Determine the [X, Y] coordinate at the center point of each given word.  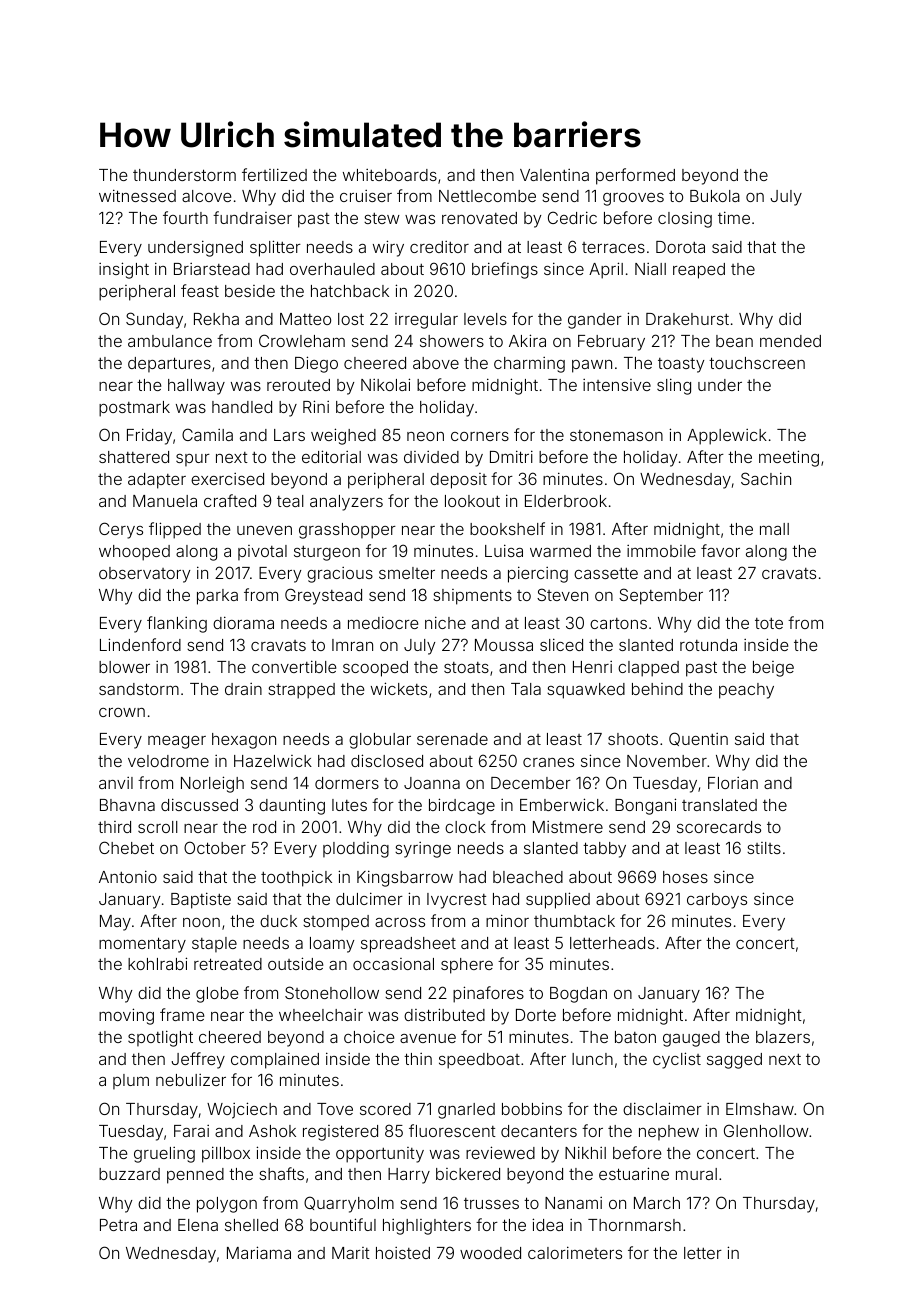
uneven [264, 530]
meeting [789, 458]
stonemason [616, 435]
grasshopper [347, 531]
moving [126, 1016]
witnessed [137, 195]
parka [217, 597]
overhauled [332, 269]
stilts [764, 848]
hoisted [403, 1253]
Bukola [715, 196]
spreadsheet [408, 945]
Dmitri [511, 456]
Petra [118, 1225]
